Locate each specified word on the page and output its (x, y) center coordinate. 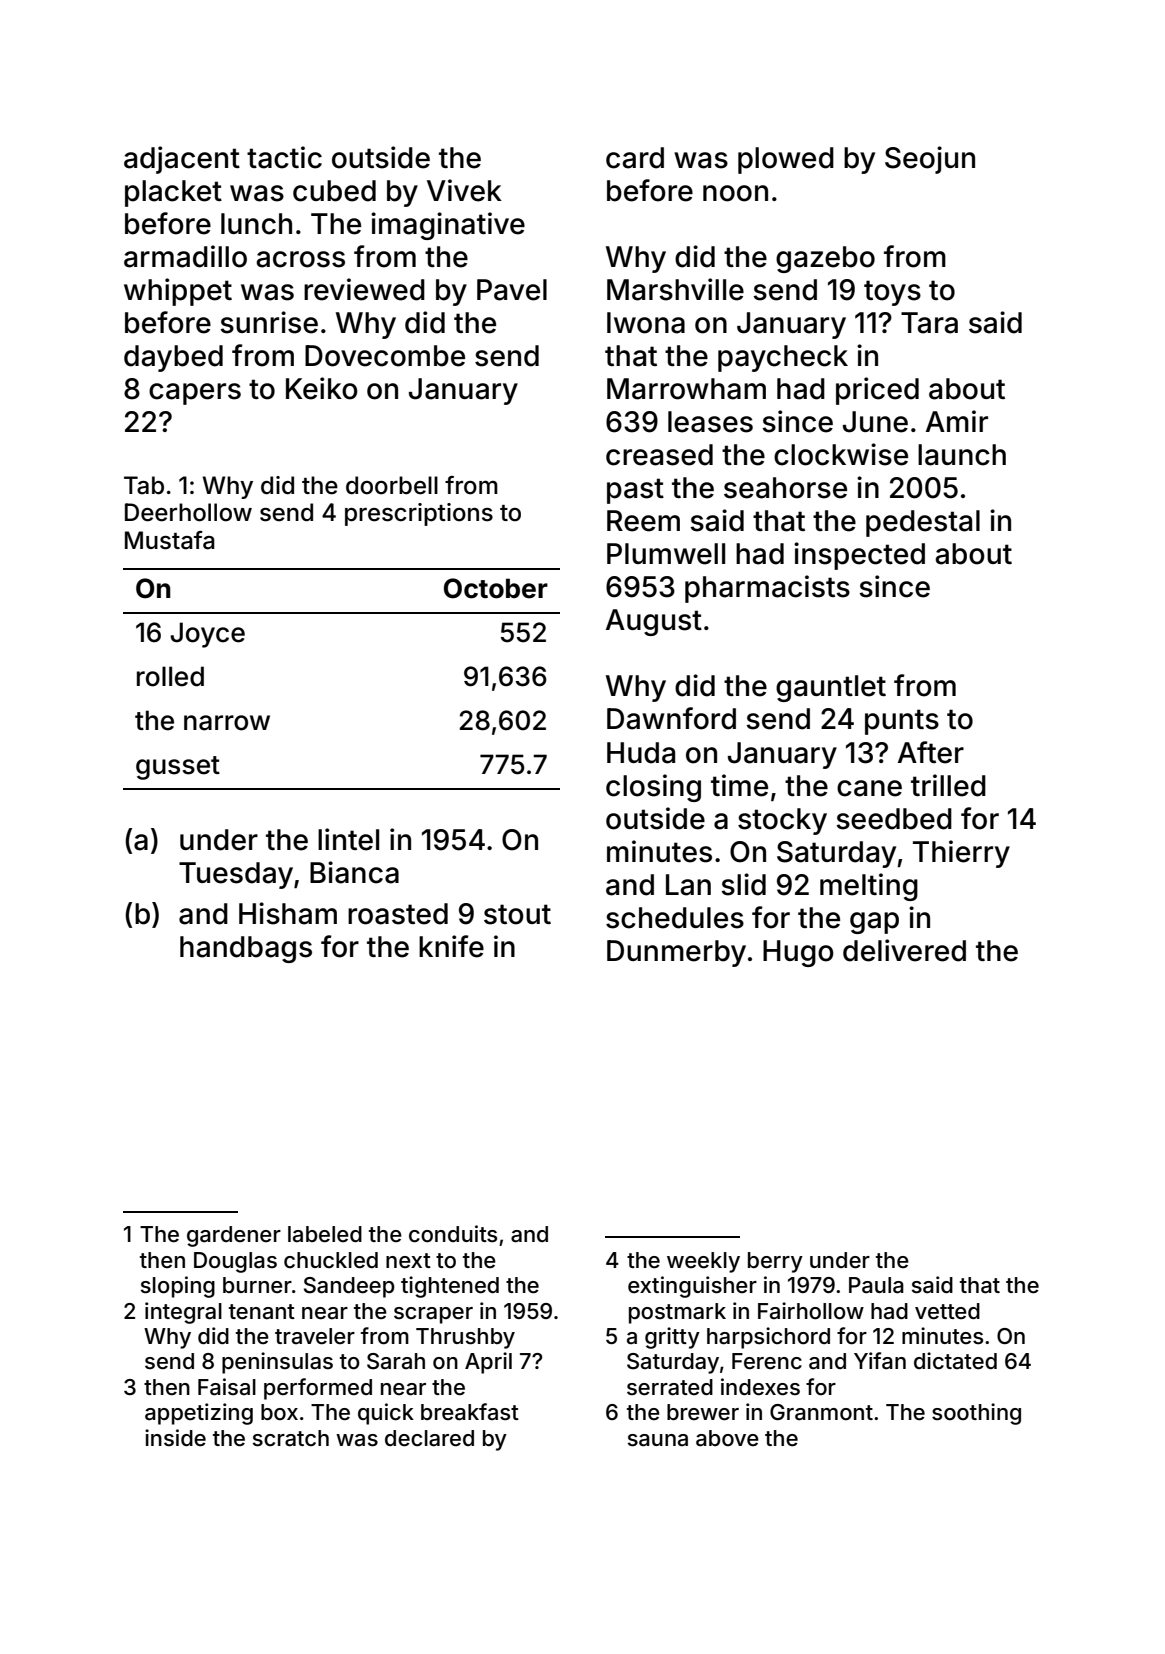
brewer (703, 1412)
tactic (284, 157)
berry (775, 1262)
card (635, 158)
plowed (786, 160)
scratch (291, 1438)
